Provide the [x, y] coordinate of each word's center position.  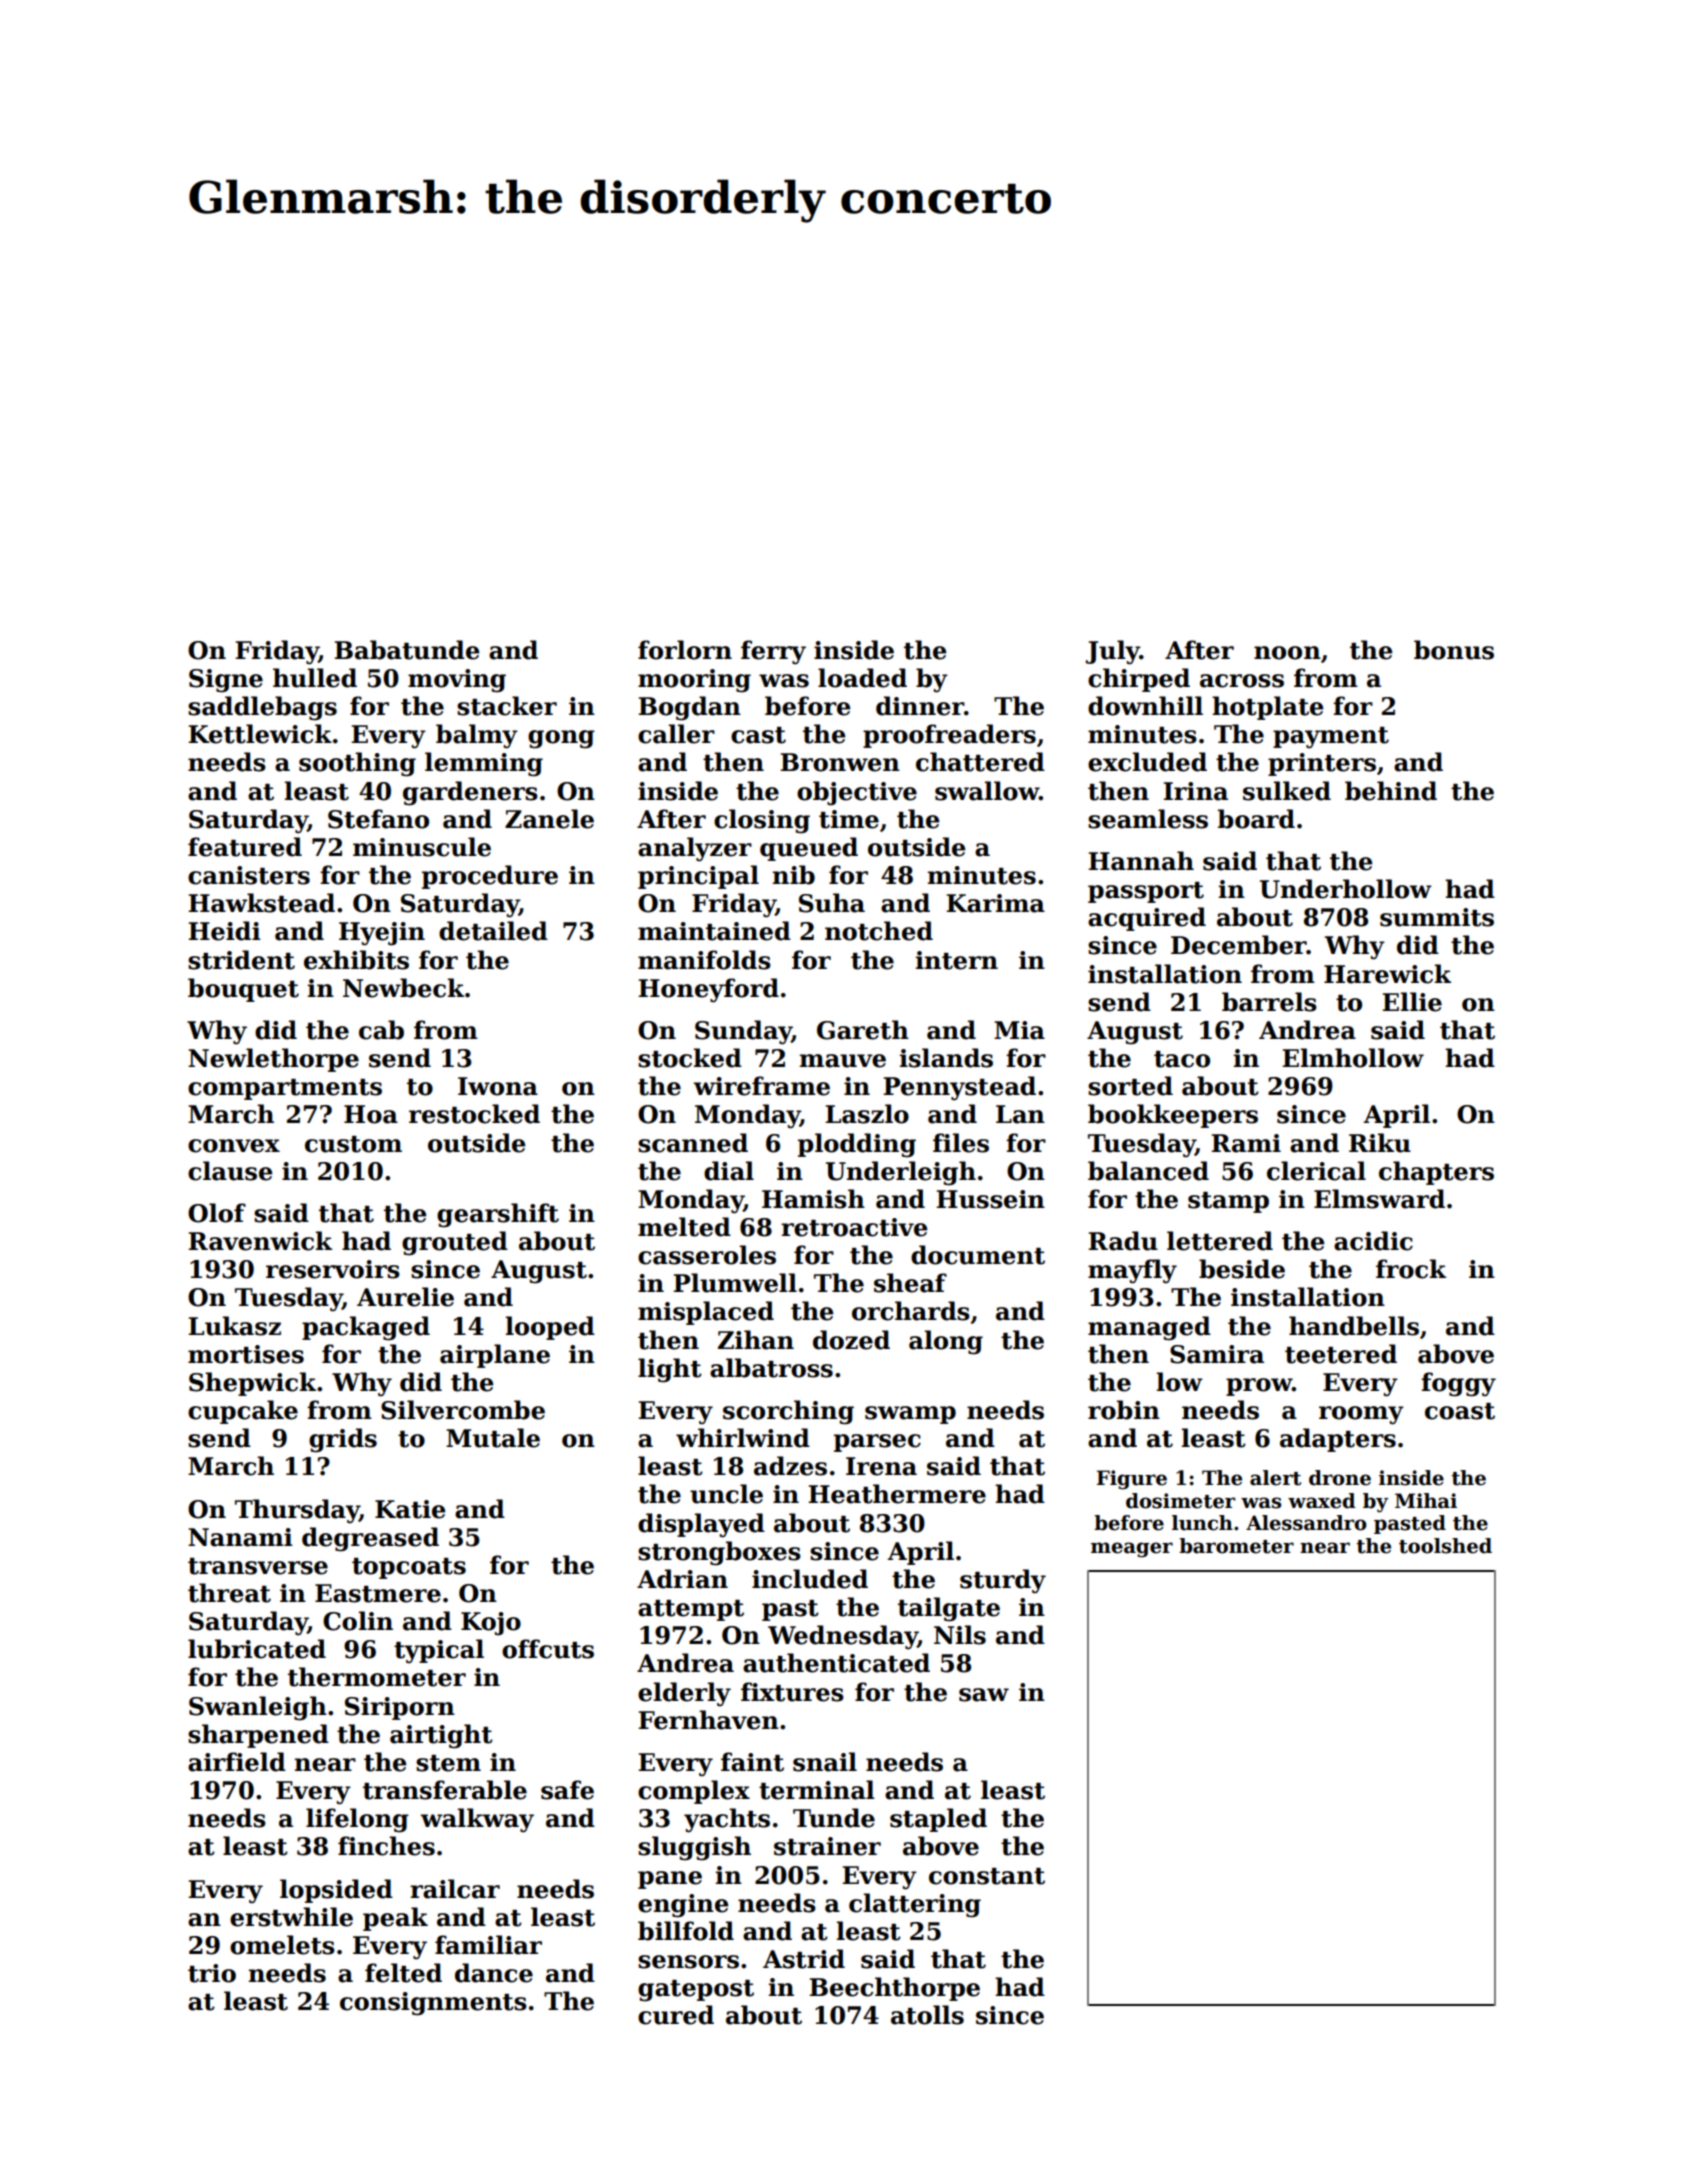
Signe [226, 681]
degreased [370, 1539]
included [810, 1579]
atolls [927, 2015]
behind [1391, 791]
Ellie [1412, 1002]
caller [676, 734]
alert [1275, 1478]
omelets [282, 1945]
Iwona [498, 1086]
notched [879, 931]
